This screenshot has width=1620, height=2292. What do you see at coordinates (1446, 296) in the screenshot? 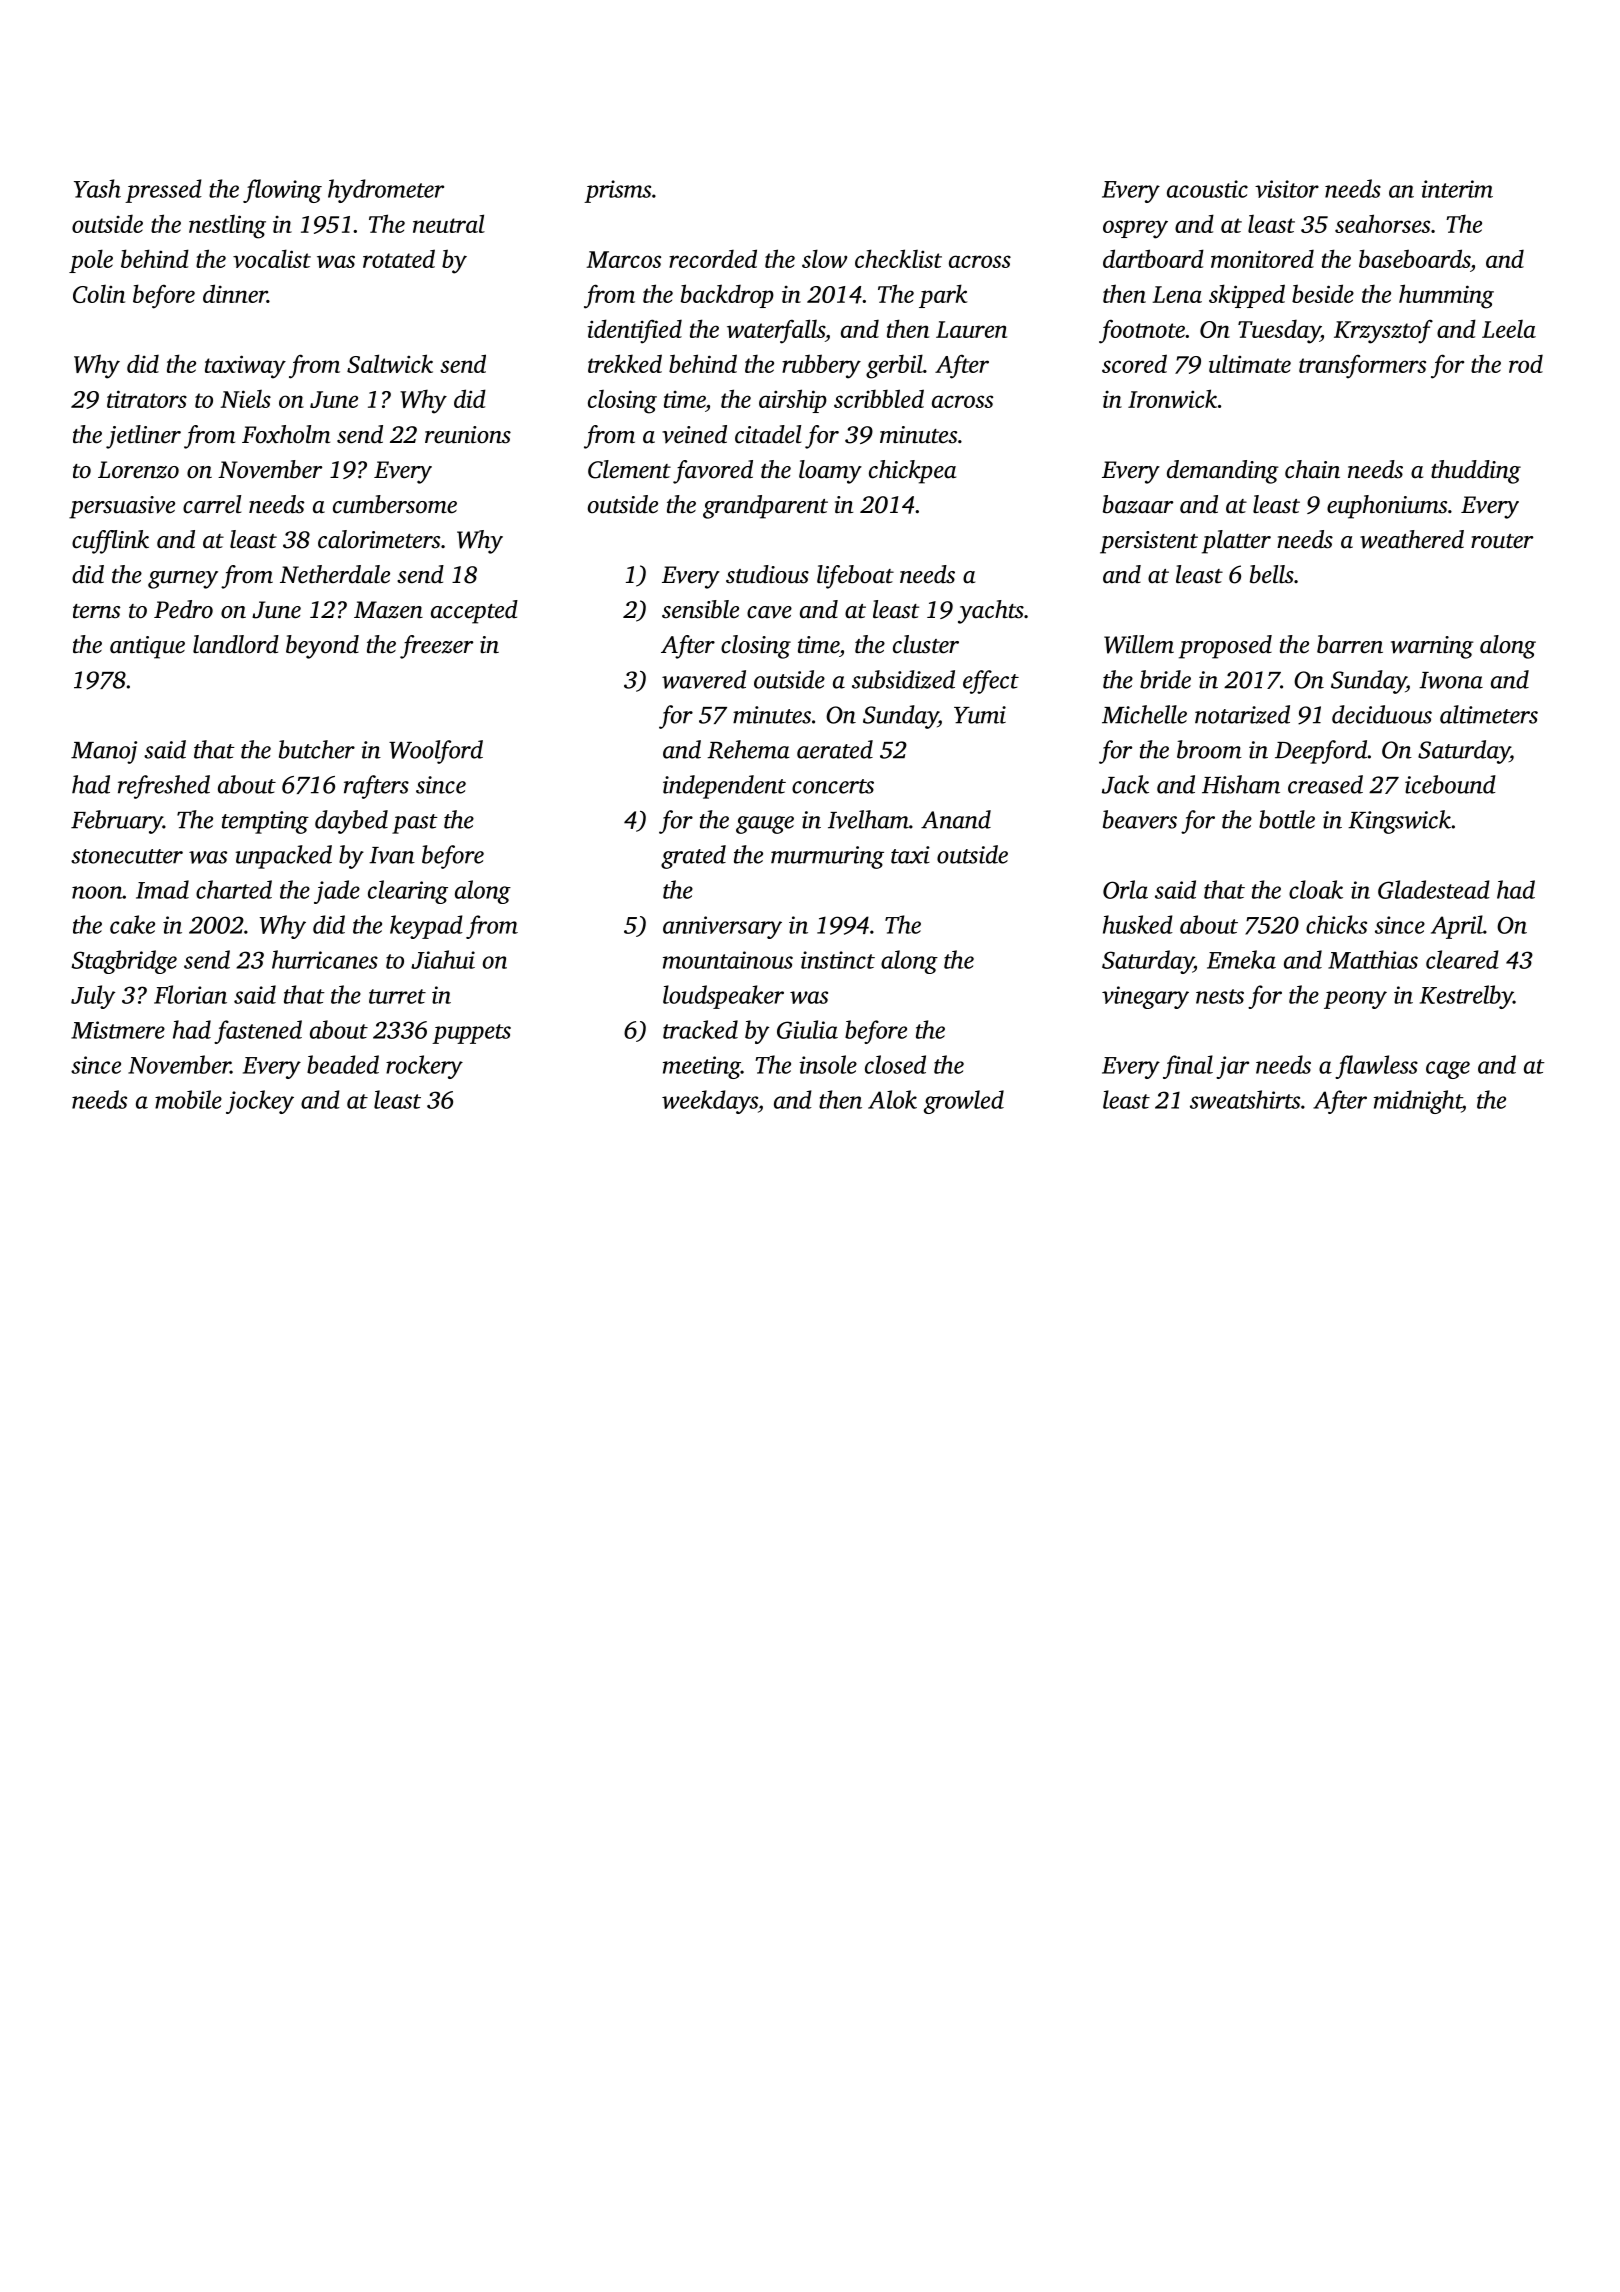
I see `humming` at bounding box center [1446, 296].
